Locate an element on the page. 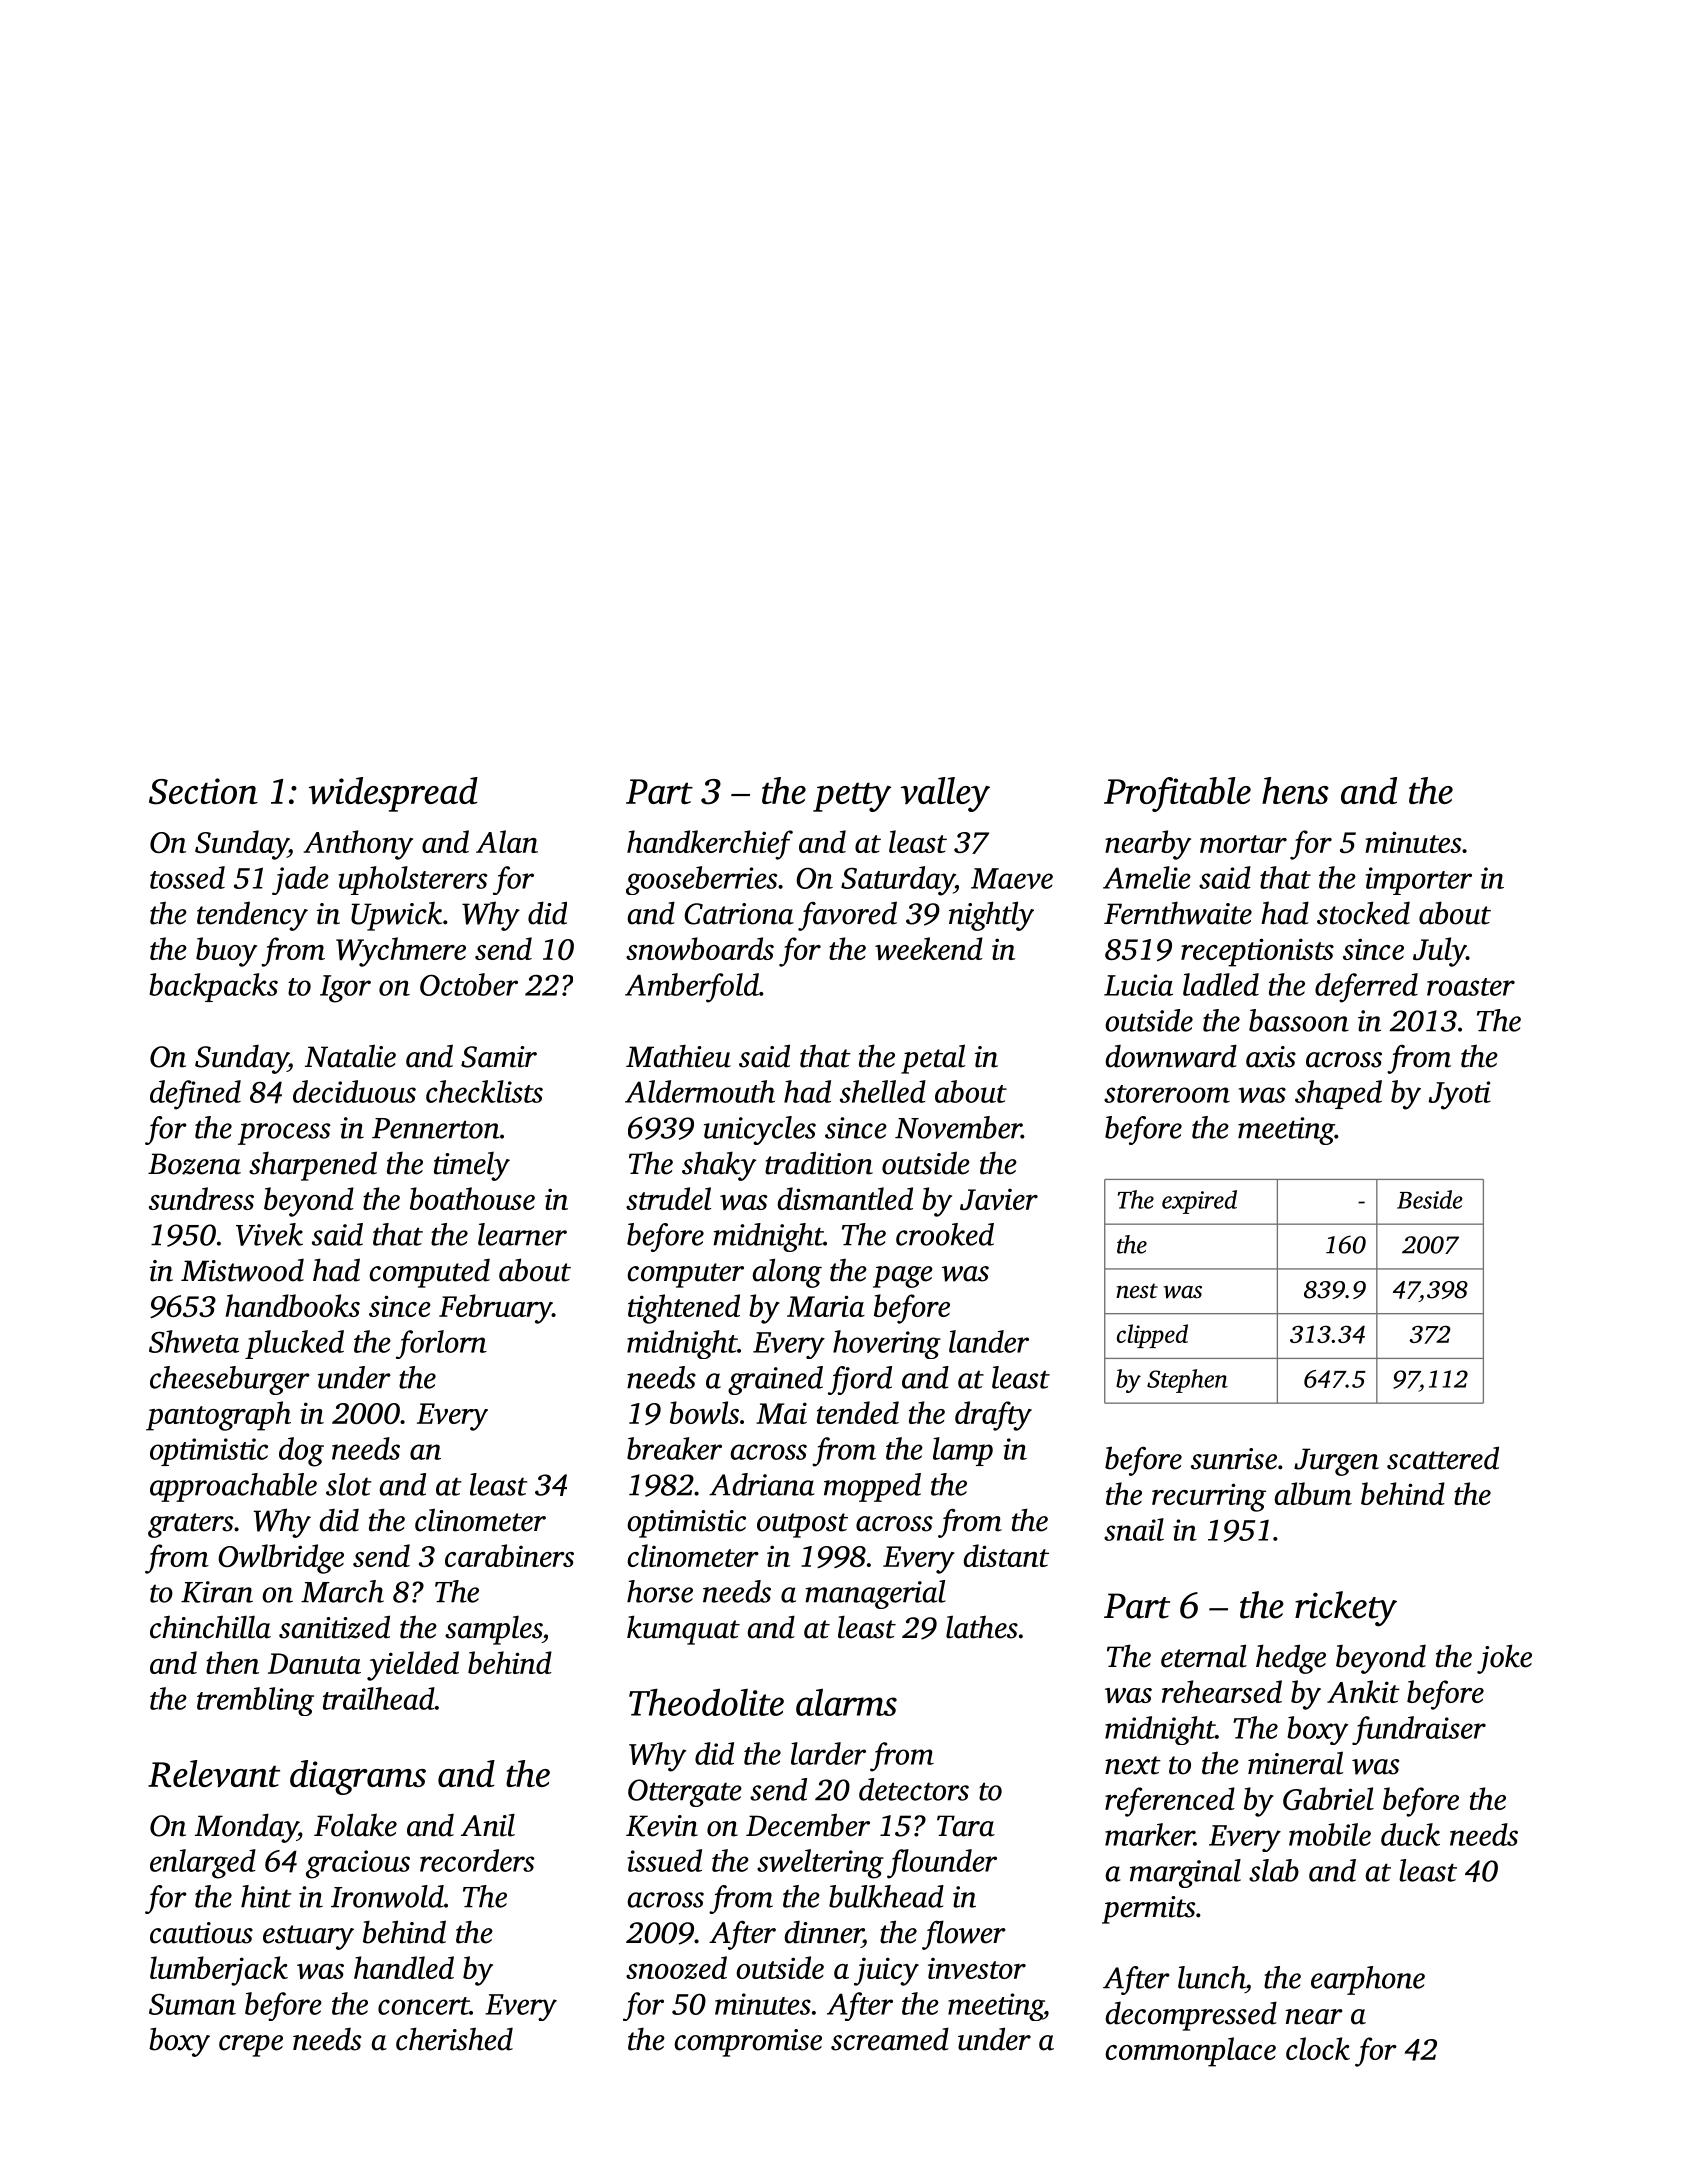  carabiners is located at coordinates (509, 1555).
